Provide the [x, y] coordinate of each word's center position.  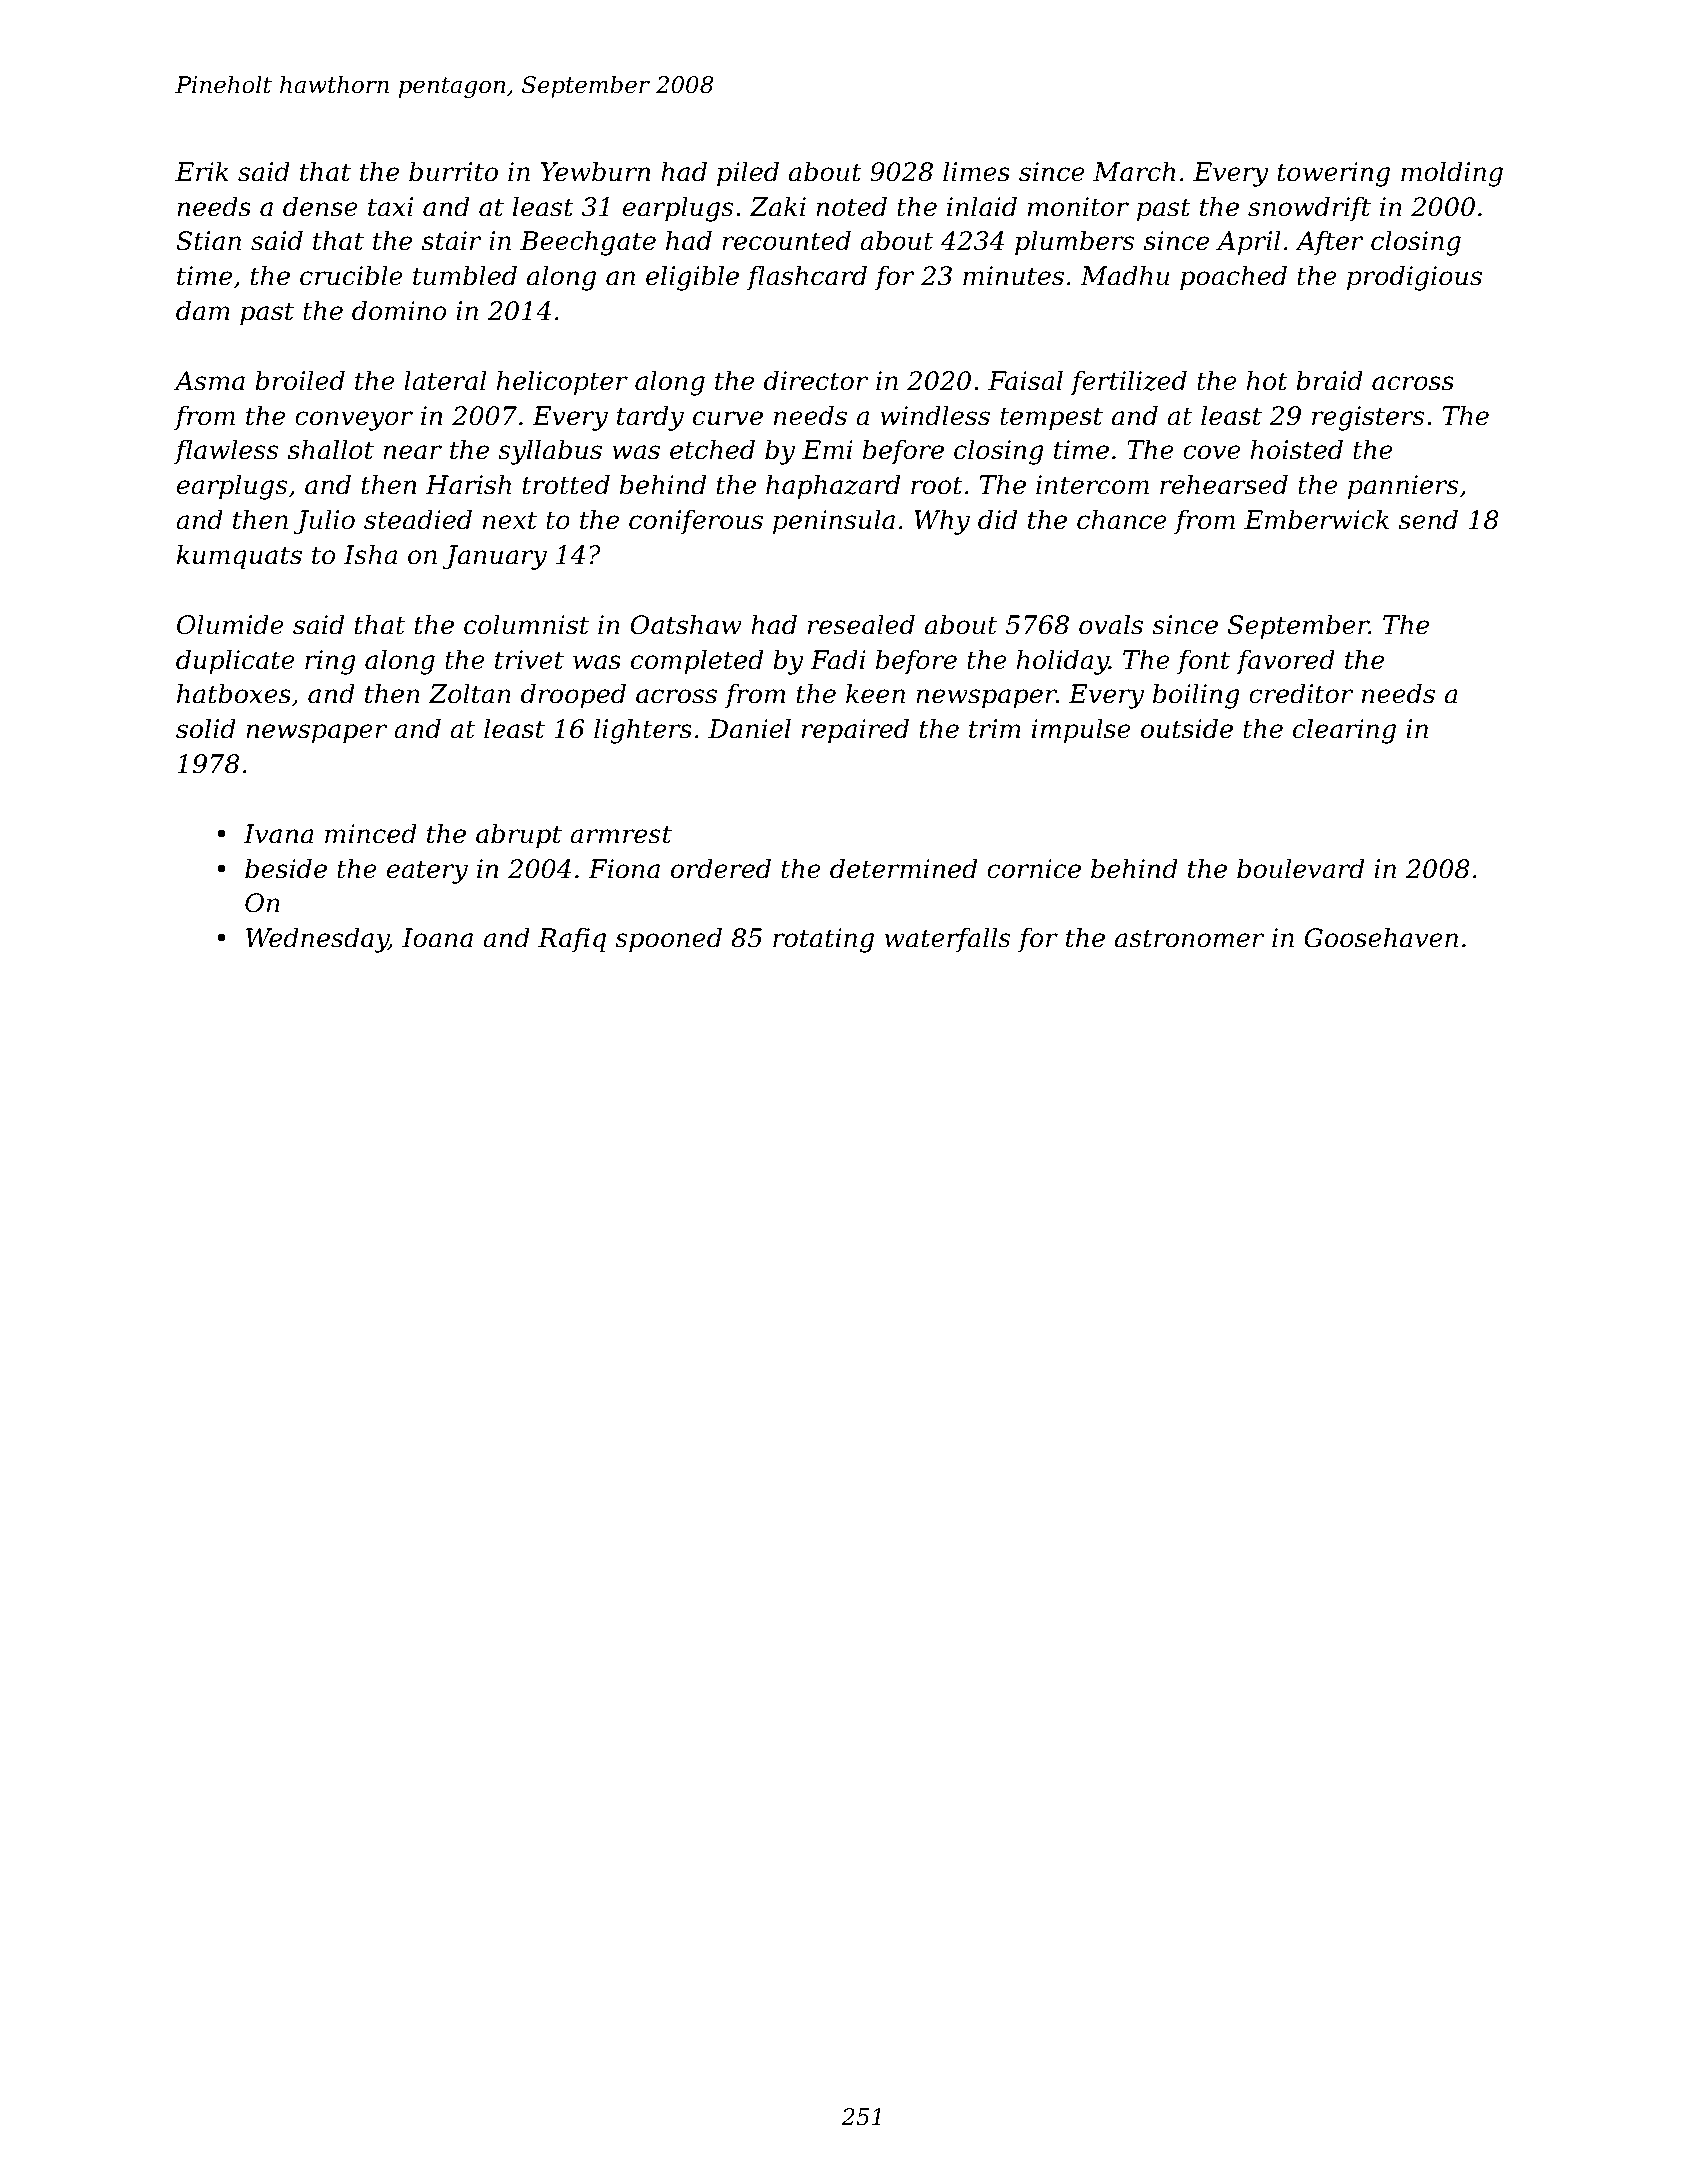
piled [748, 174]
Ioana [437, 938]
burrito [453, 171]
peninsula [834, 522]
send [1428, 519]
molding [1452, 174]
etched [712, 449]
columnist [526, 624]
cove [1212, 452]
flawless [226, 451]
